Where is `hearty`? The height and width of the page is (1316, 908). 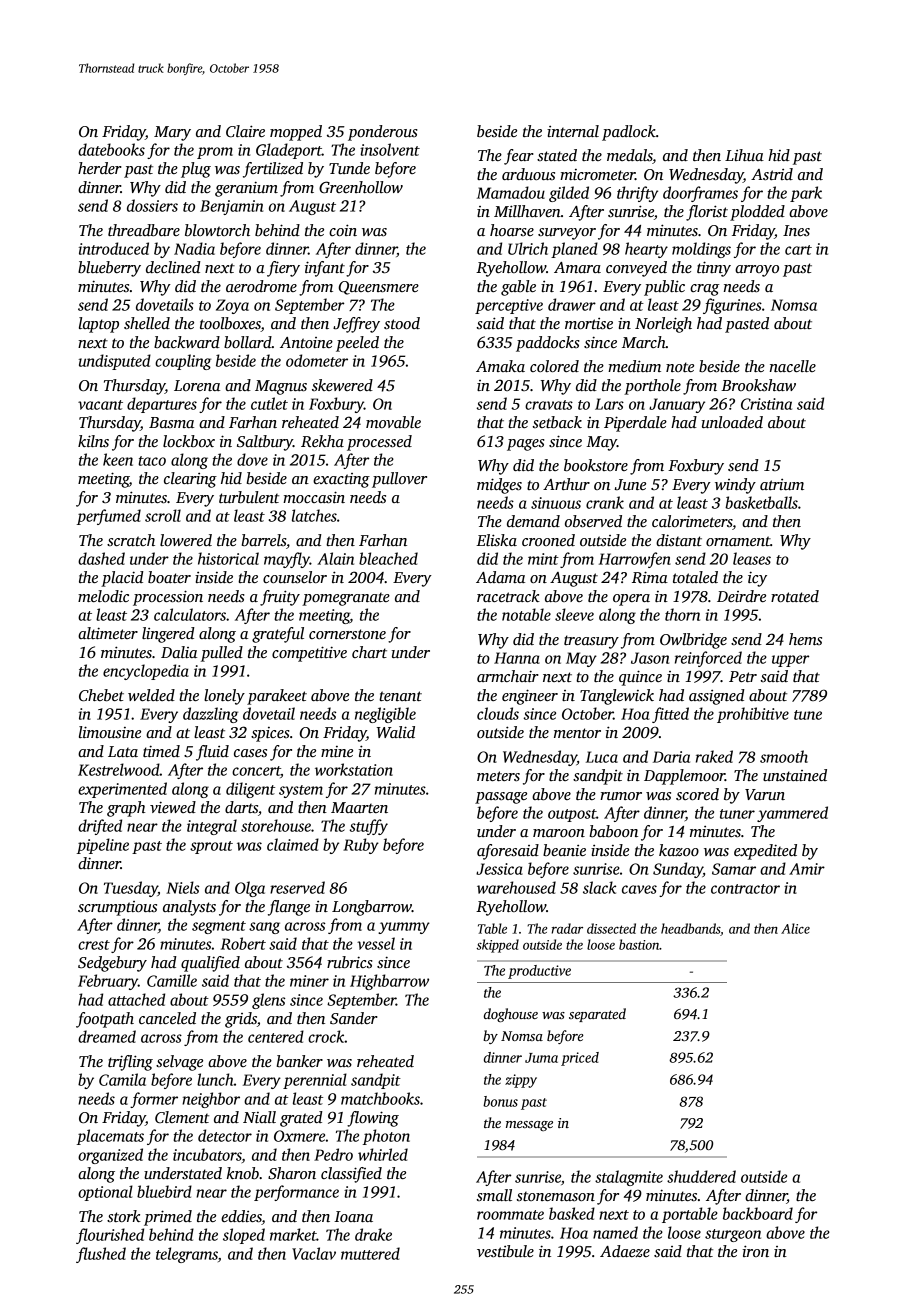
hearty is located at coordinates (646, 250).
